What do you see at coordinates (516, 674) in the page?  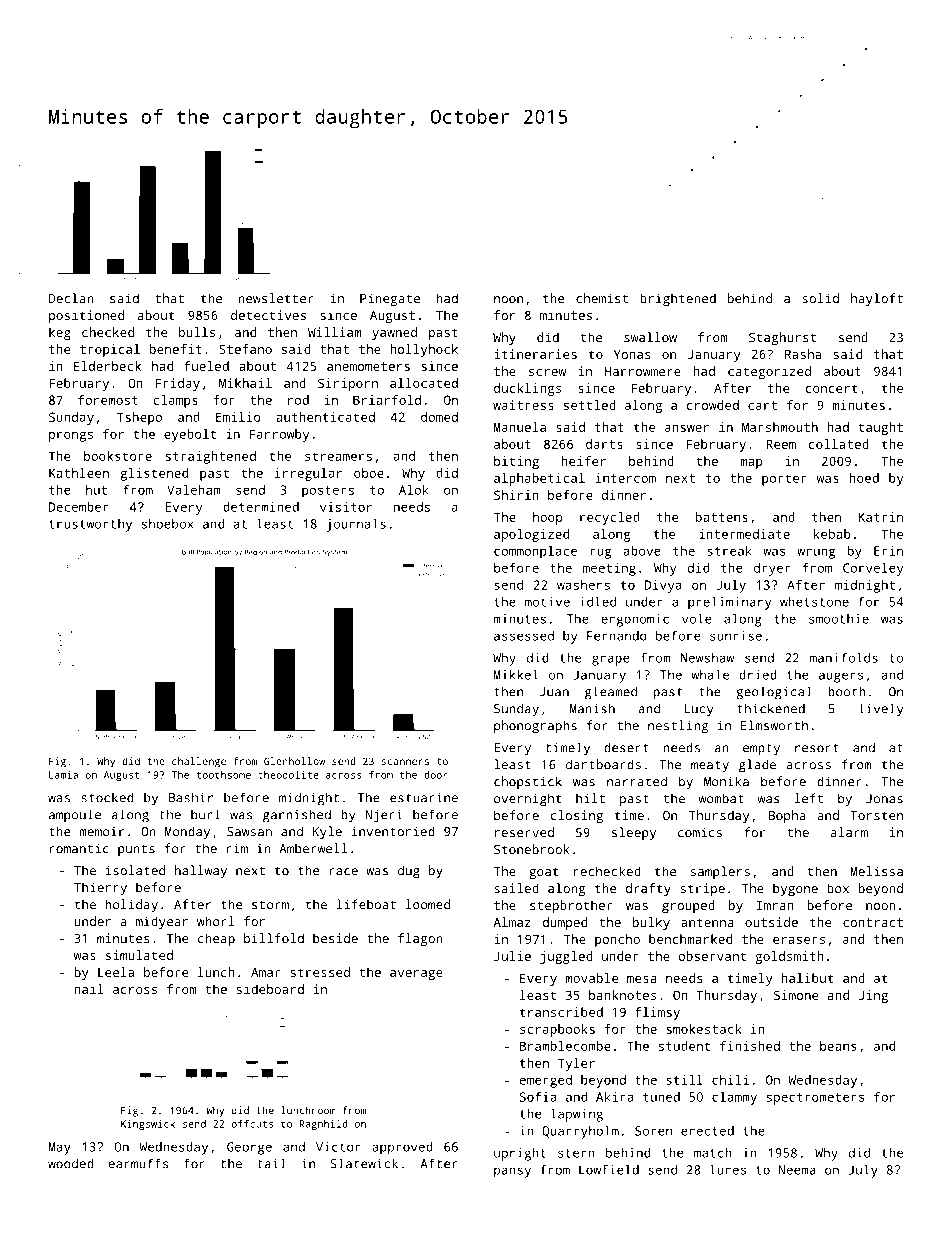 I see `Mikkel` at bounding box center [516, 674].
